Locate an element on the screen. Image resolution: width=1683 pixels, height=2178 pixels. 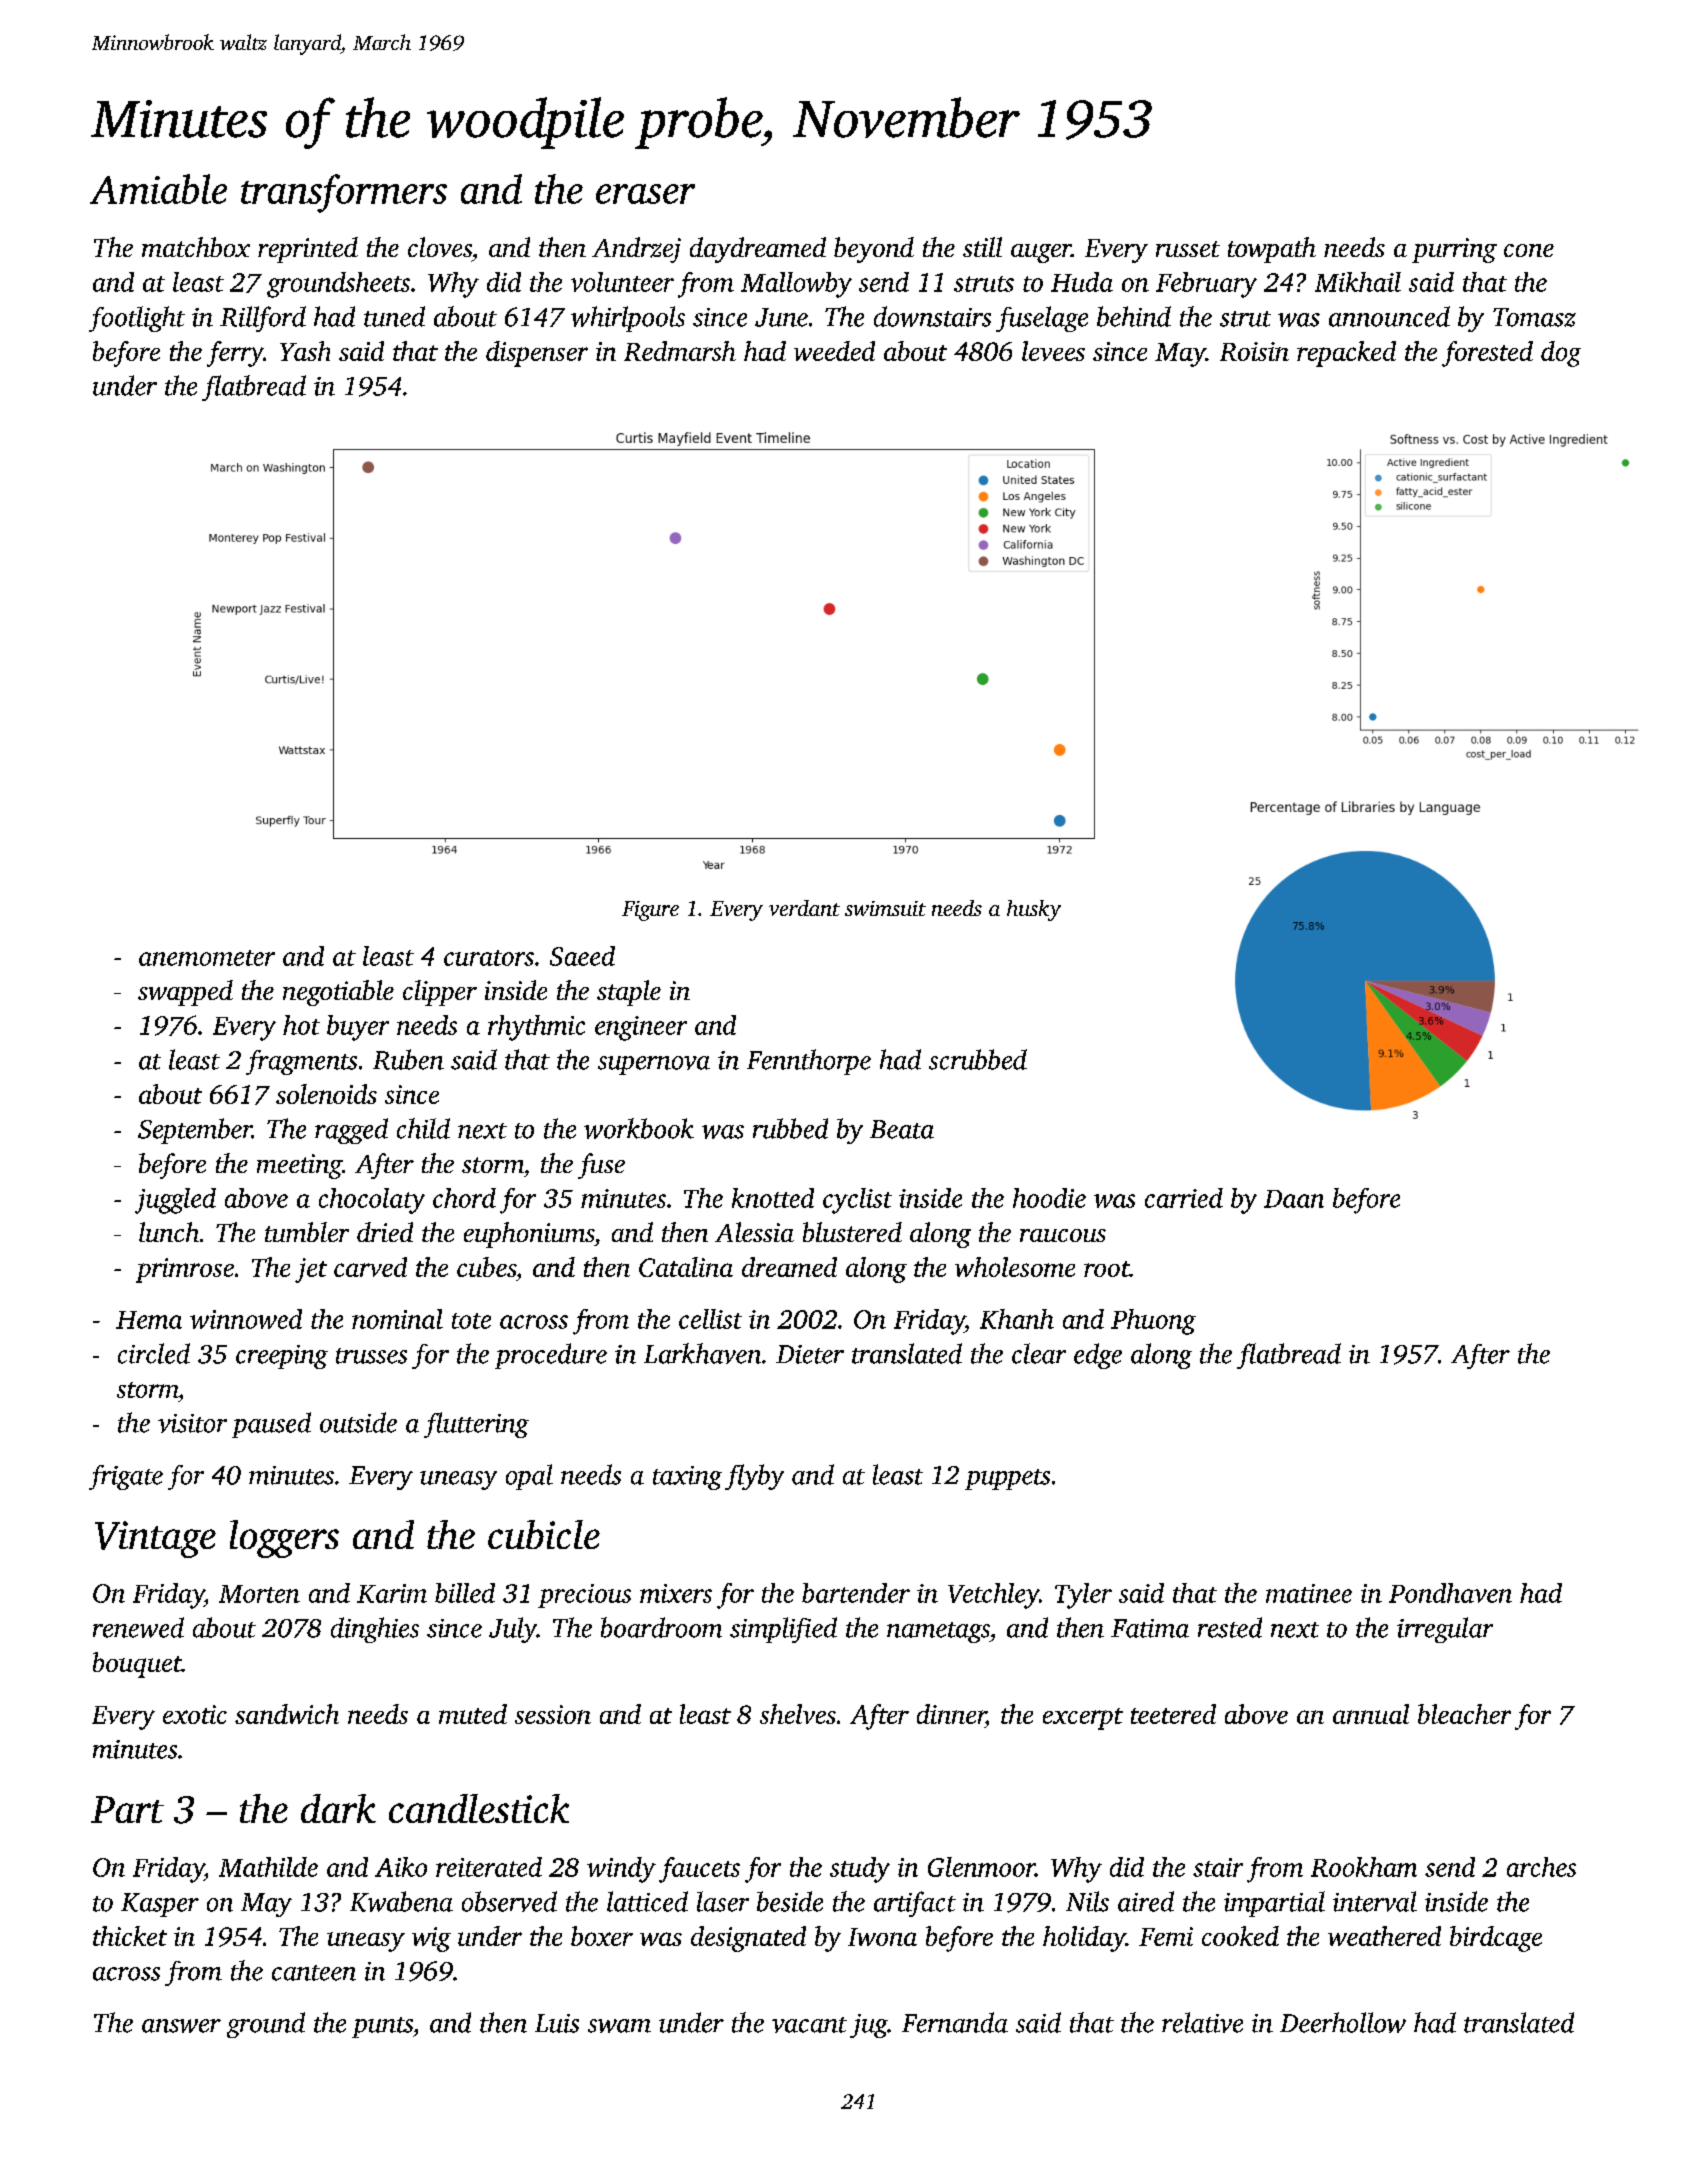
visitor is located at coordinates (192, 1423).
